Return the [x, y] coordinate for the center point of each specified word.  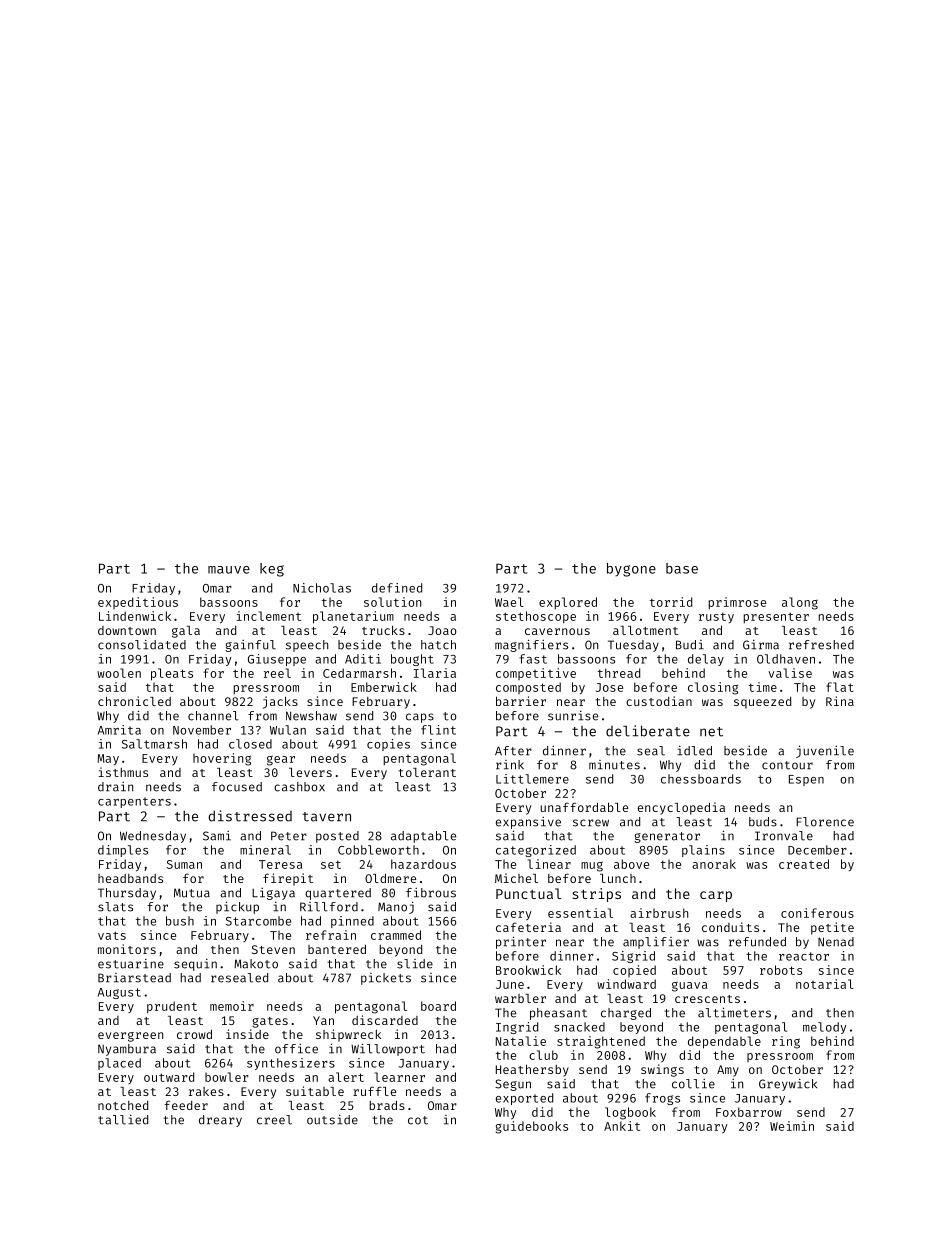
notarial [825, 984]
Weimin [792, 1126]
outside [332, 1120]
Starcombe [258, 921]
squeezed [762, 703]
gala [186, 632]
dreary [220, 1121]
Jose [609, 687]
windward [626, 984]
